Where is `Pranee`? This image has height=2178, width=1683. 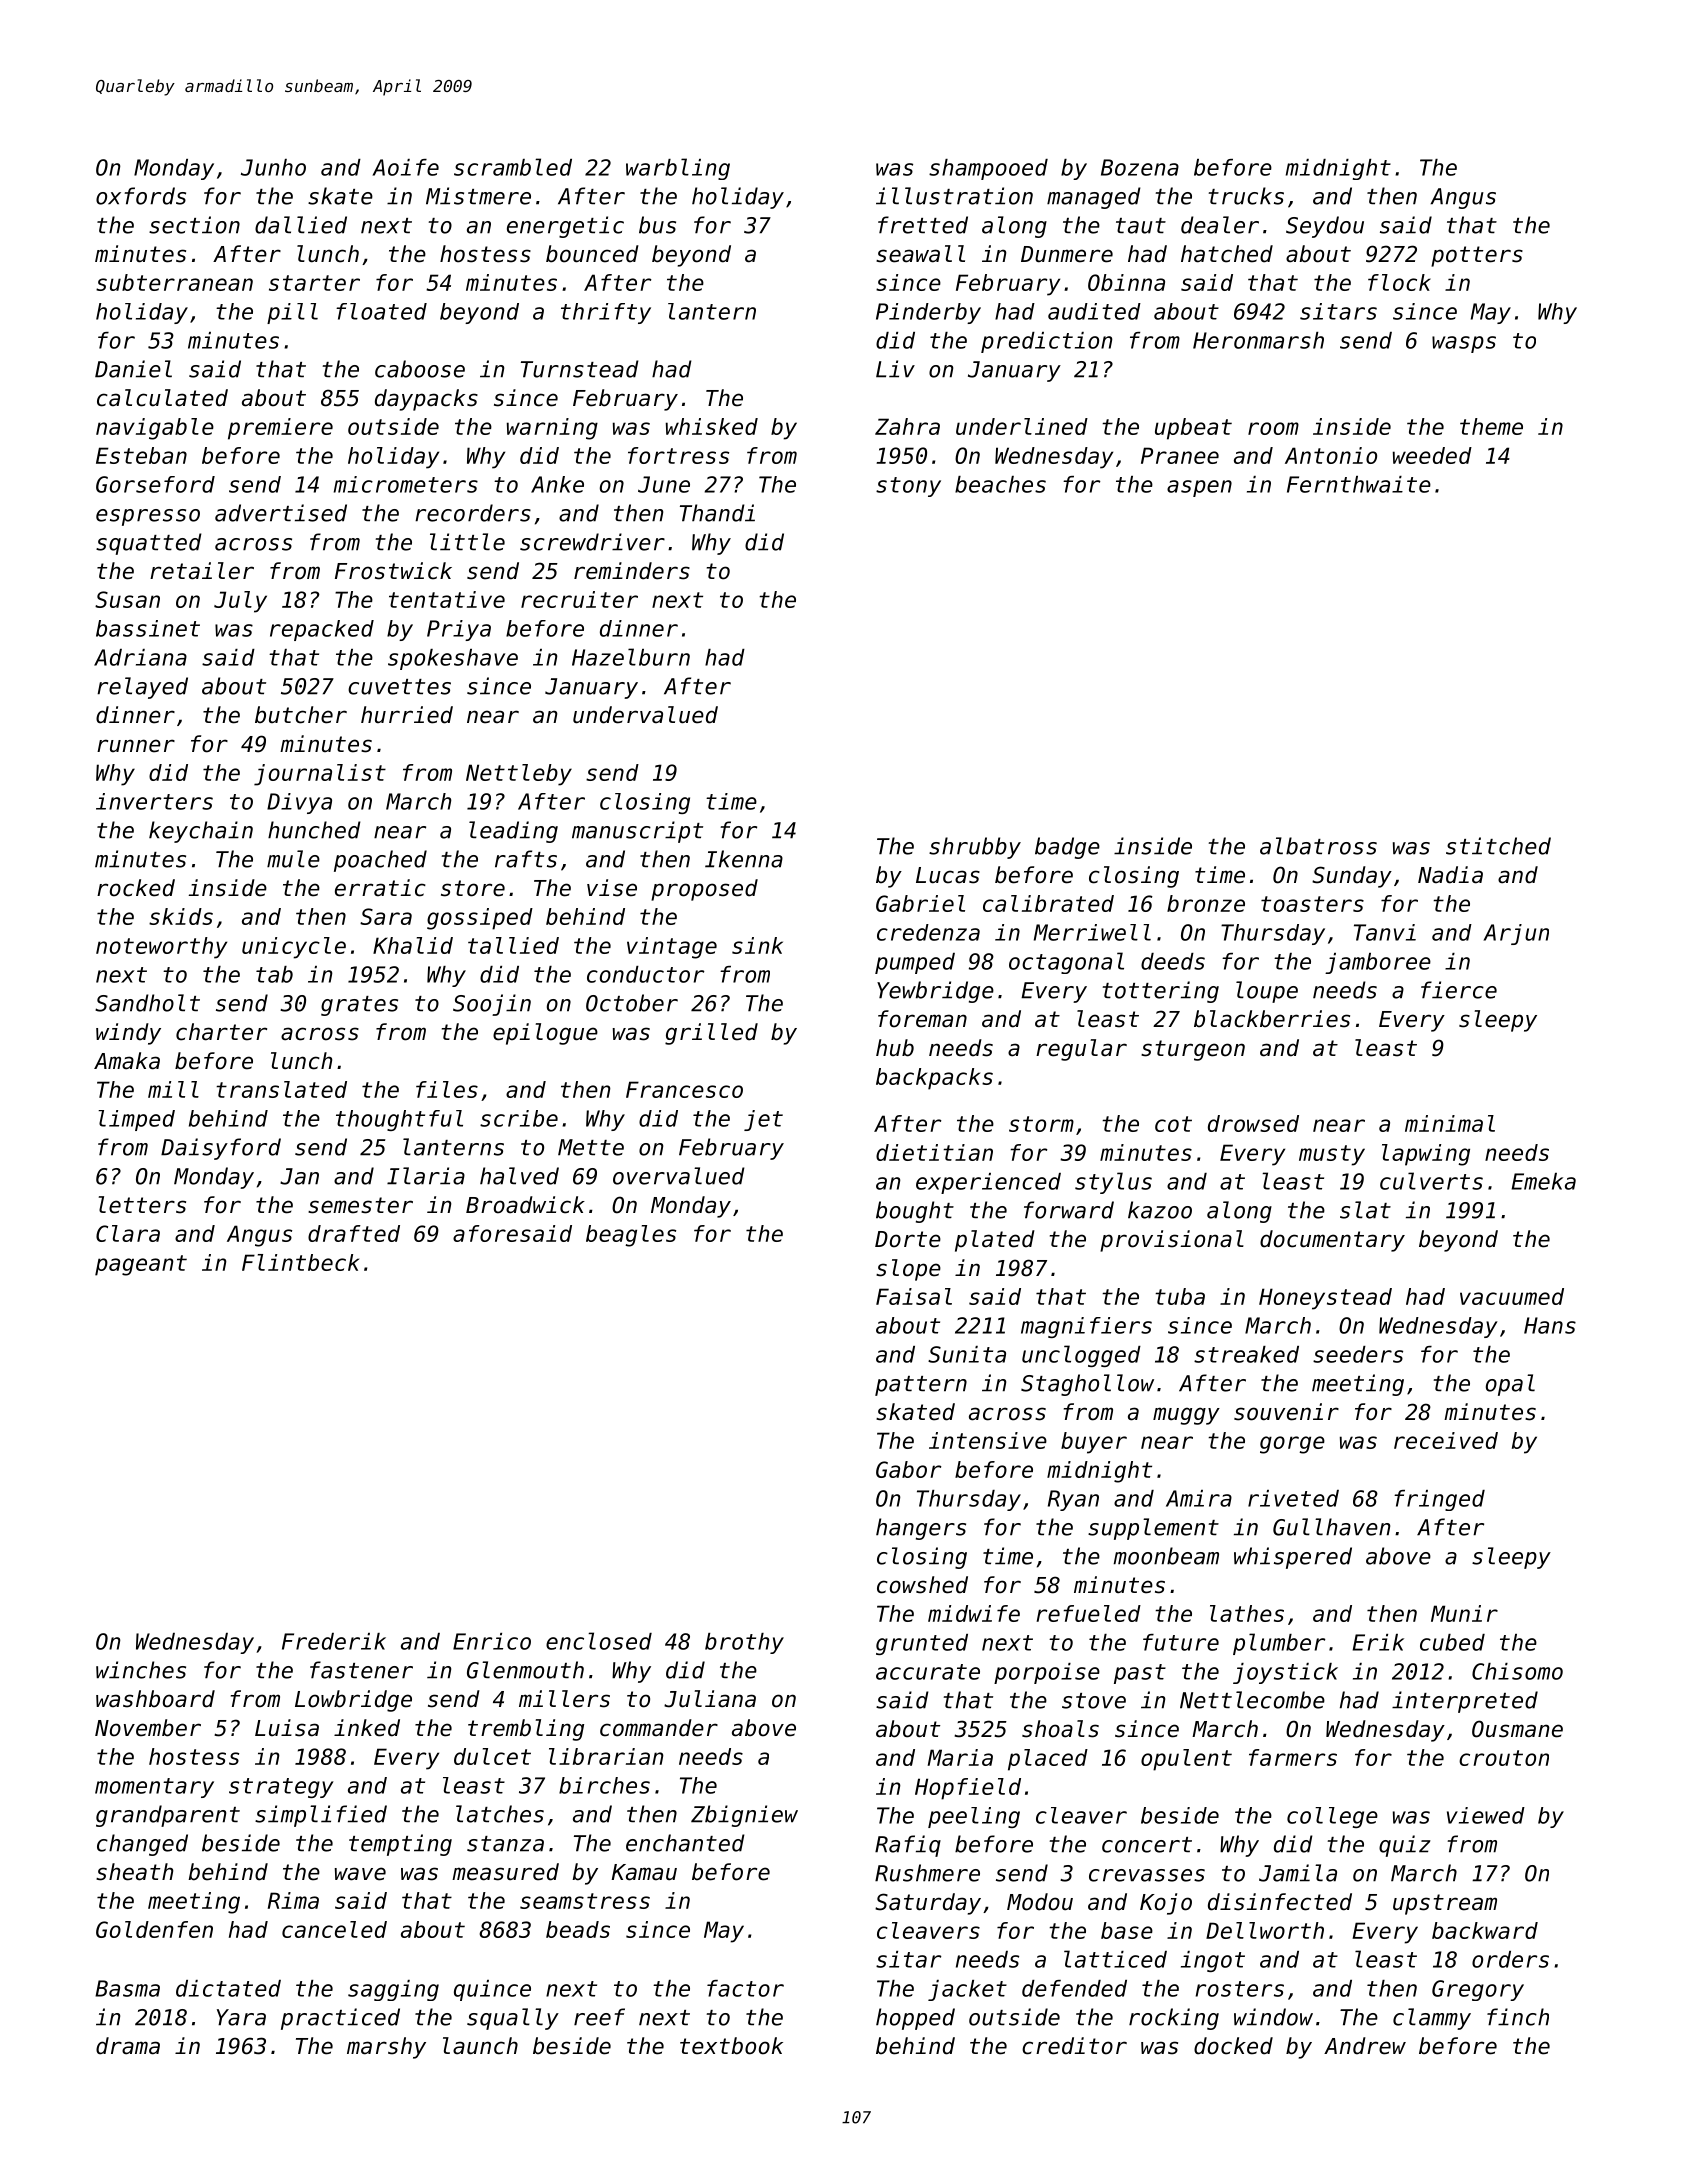 Pranee is located at coordinates (1180, 455).
